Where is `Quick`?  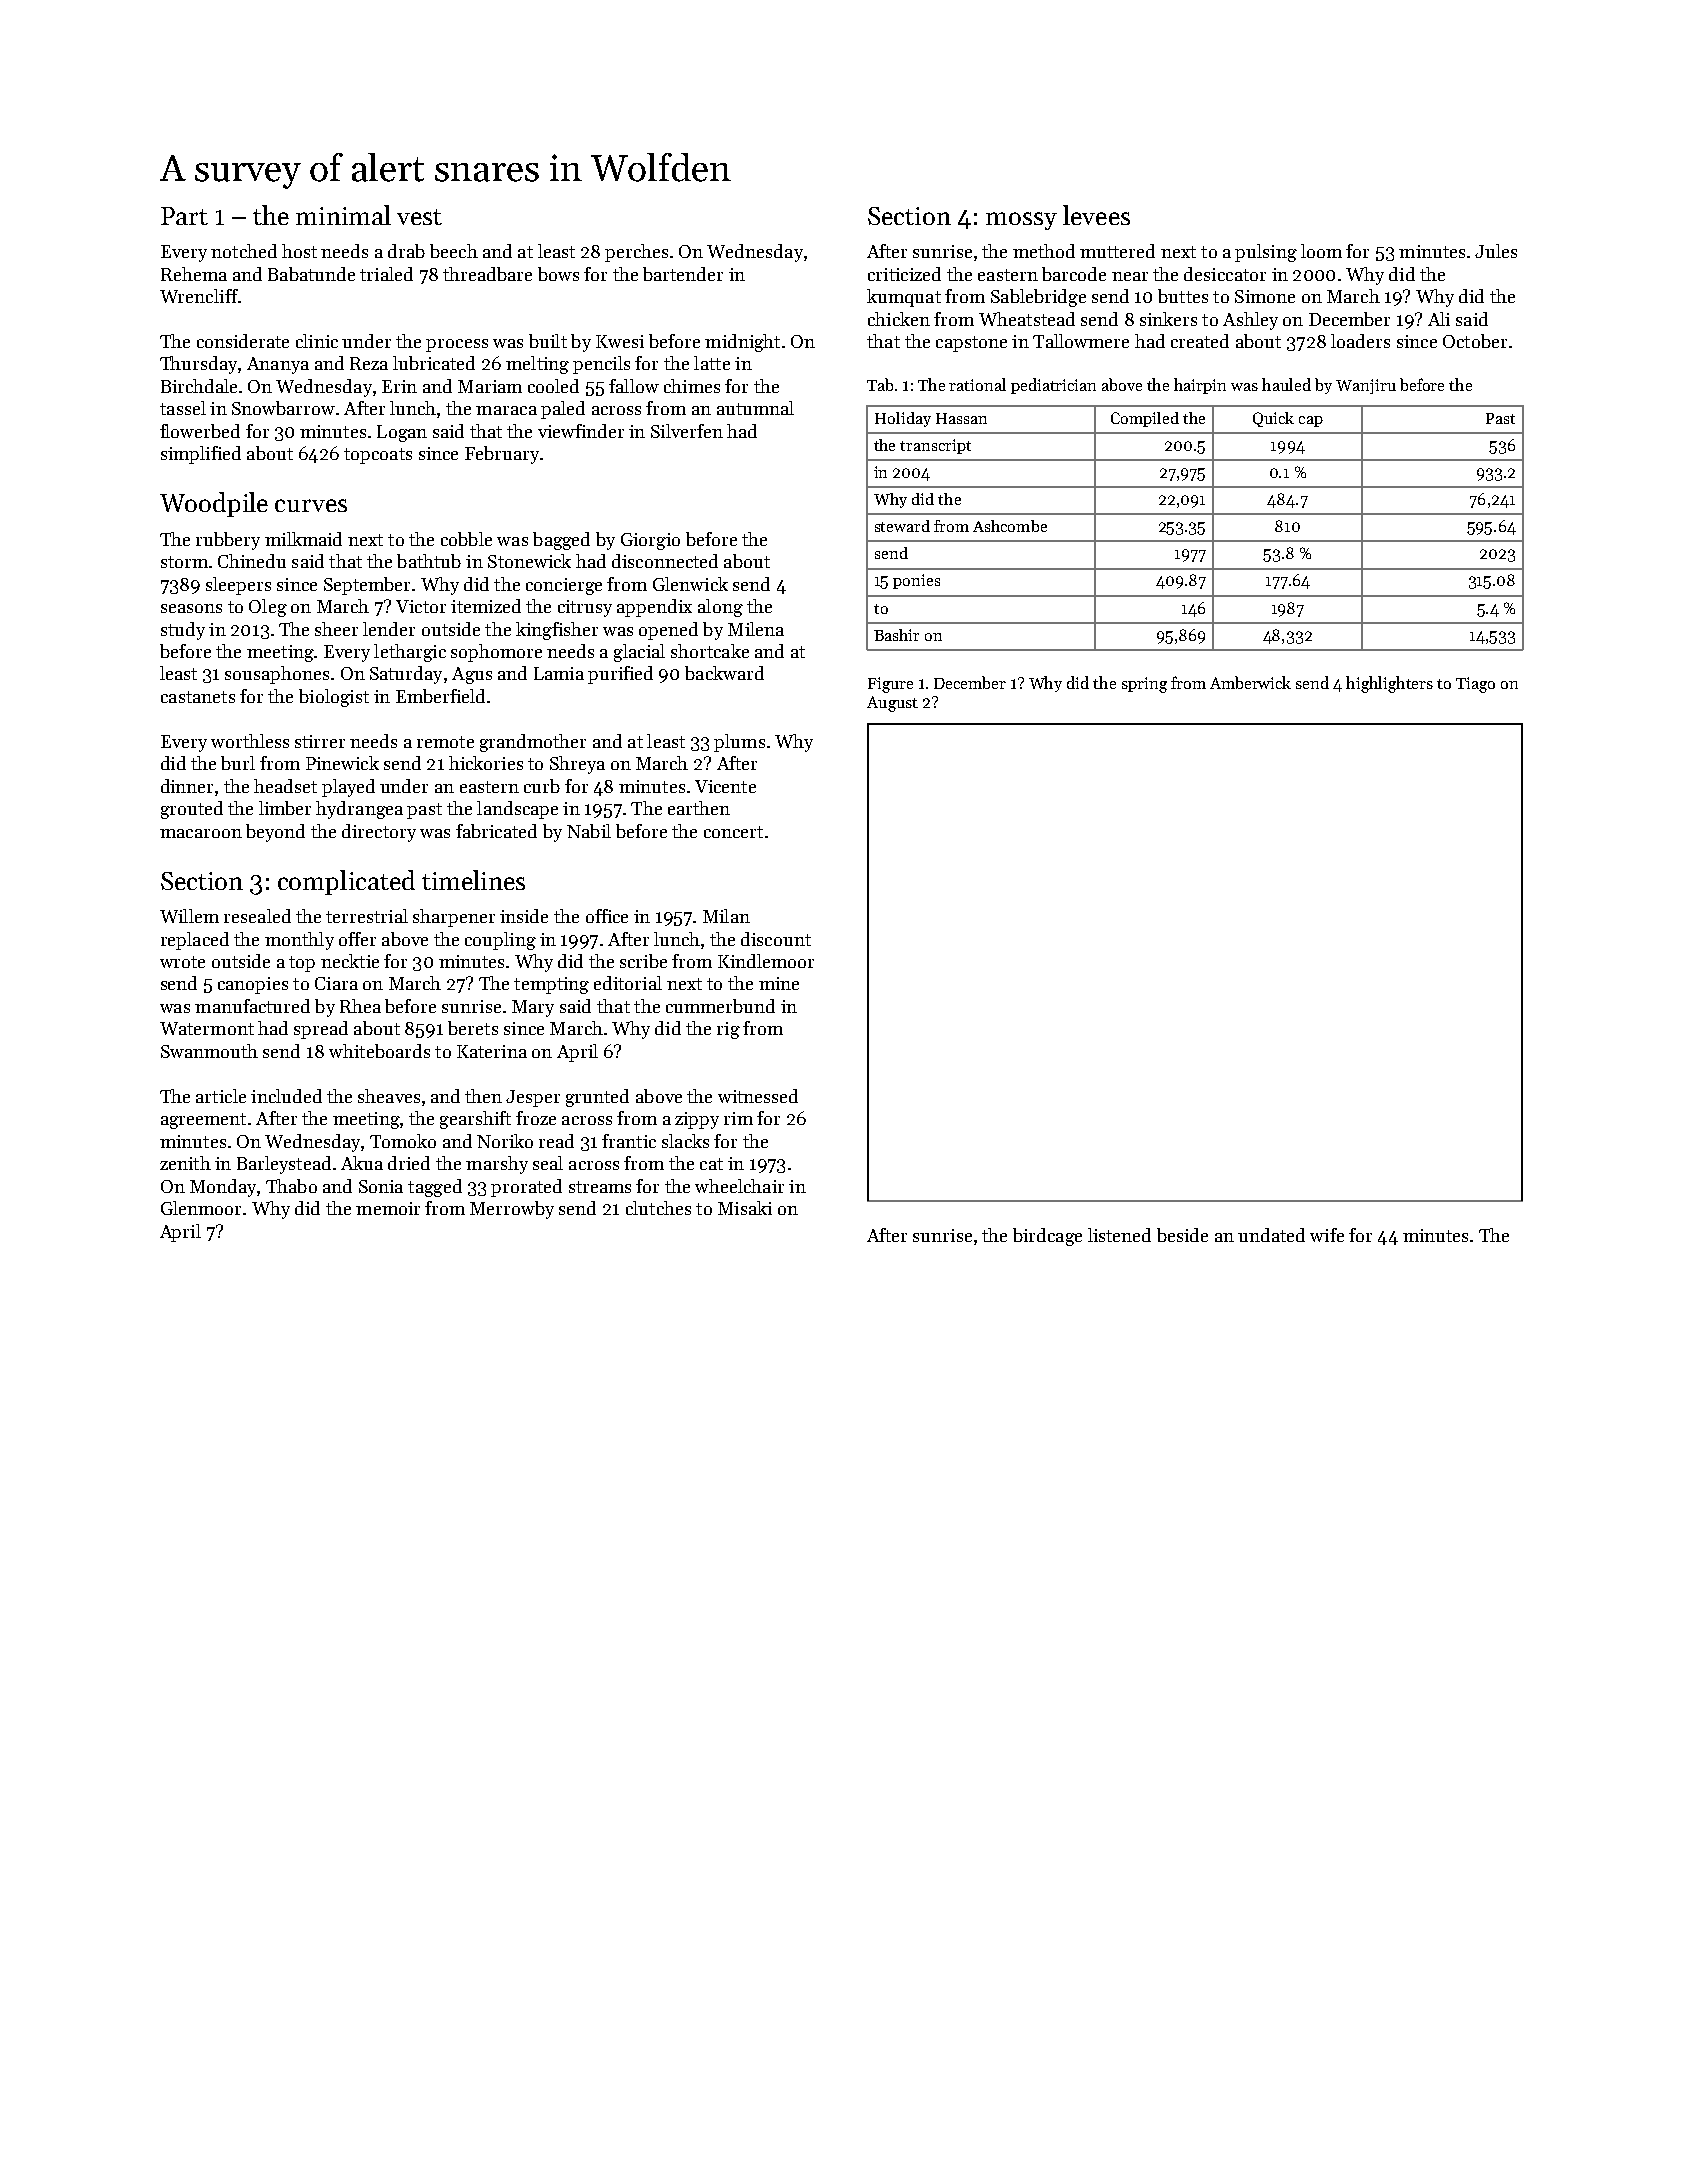
Quick is located at coordinates (1273, 419).
